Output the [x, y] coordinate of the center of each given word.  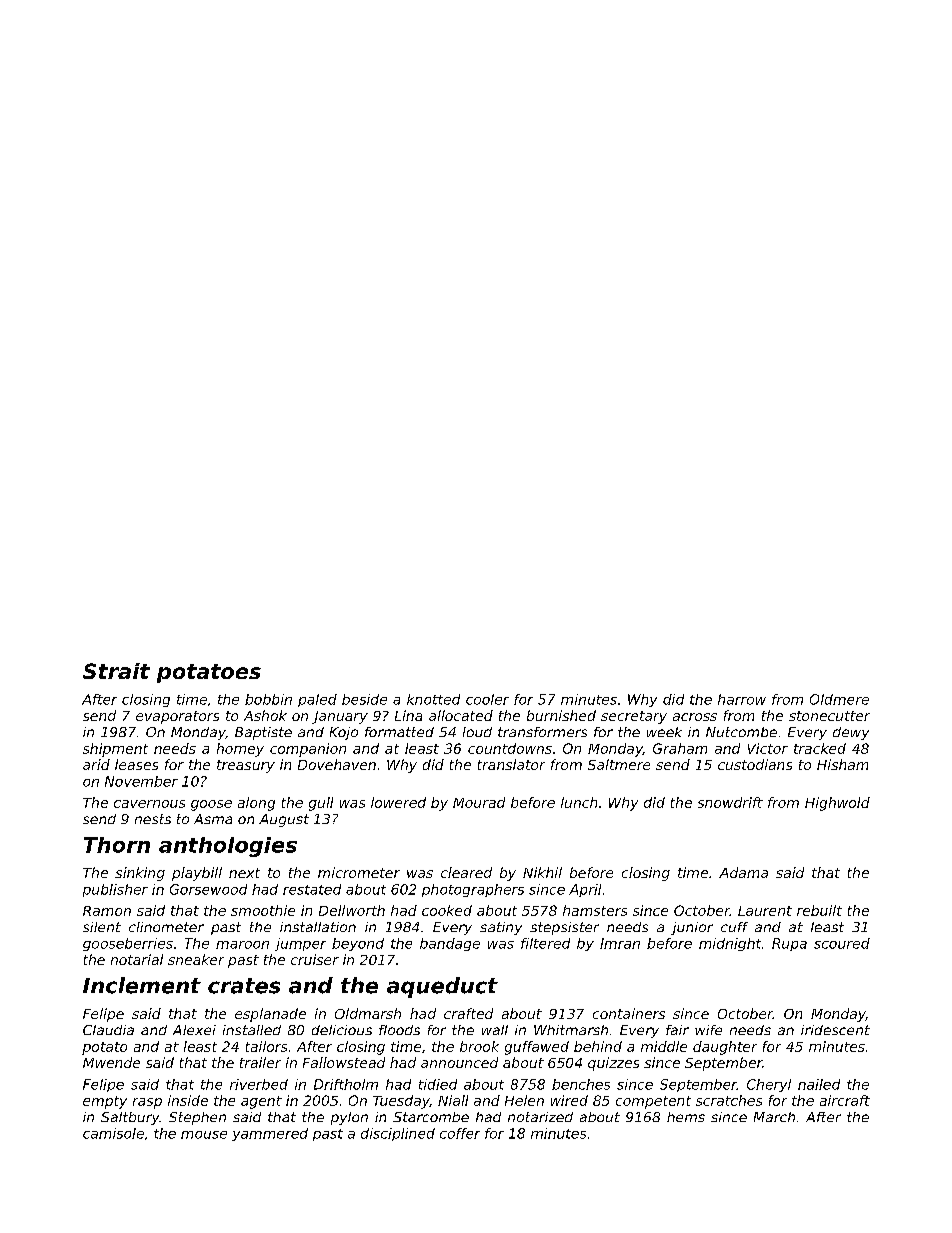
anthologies [228, 847]
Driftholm [346, 1084]
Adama [743, 872]
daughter [725, 1048]
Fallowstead [344, 1062]
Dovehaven [337, 764]
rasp [147, 1103]
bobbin [268, 699]
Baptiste [263, 733]
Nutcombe [741, 732]
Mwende [111, 1062]
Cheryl [769, 1085]
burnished [561, 715]
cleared [466, 872]
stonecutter [829, 716]
